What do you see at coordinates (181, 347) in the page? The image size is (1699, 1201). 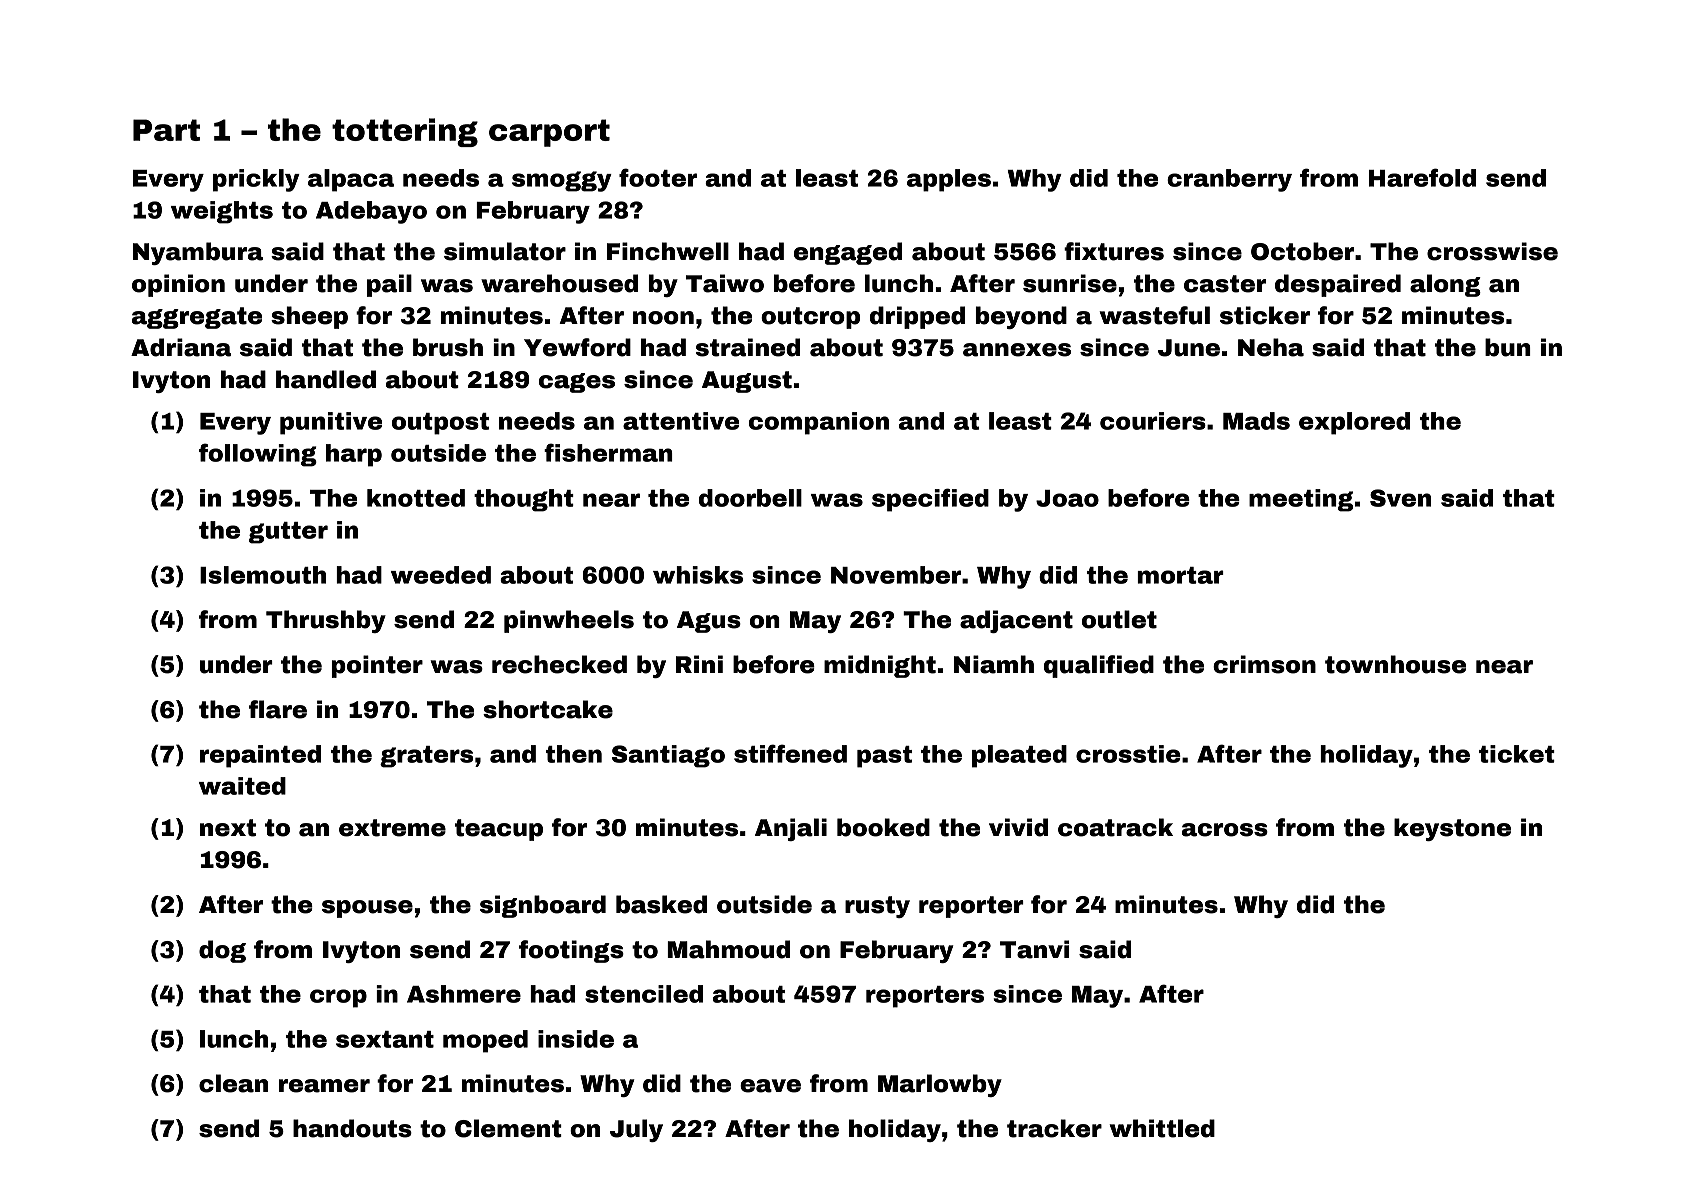 I see `Adriana` at bounding box center [181, 347].
